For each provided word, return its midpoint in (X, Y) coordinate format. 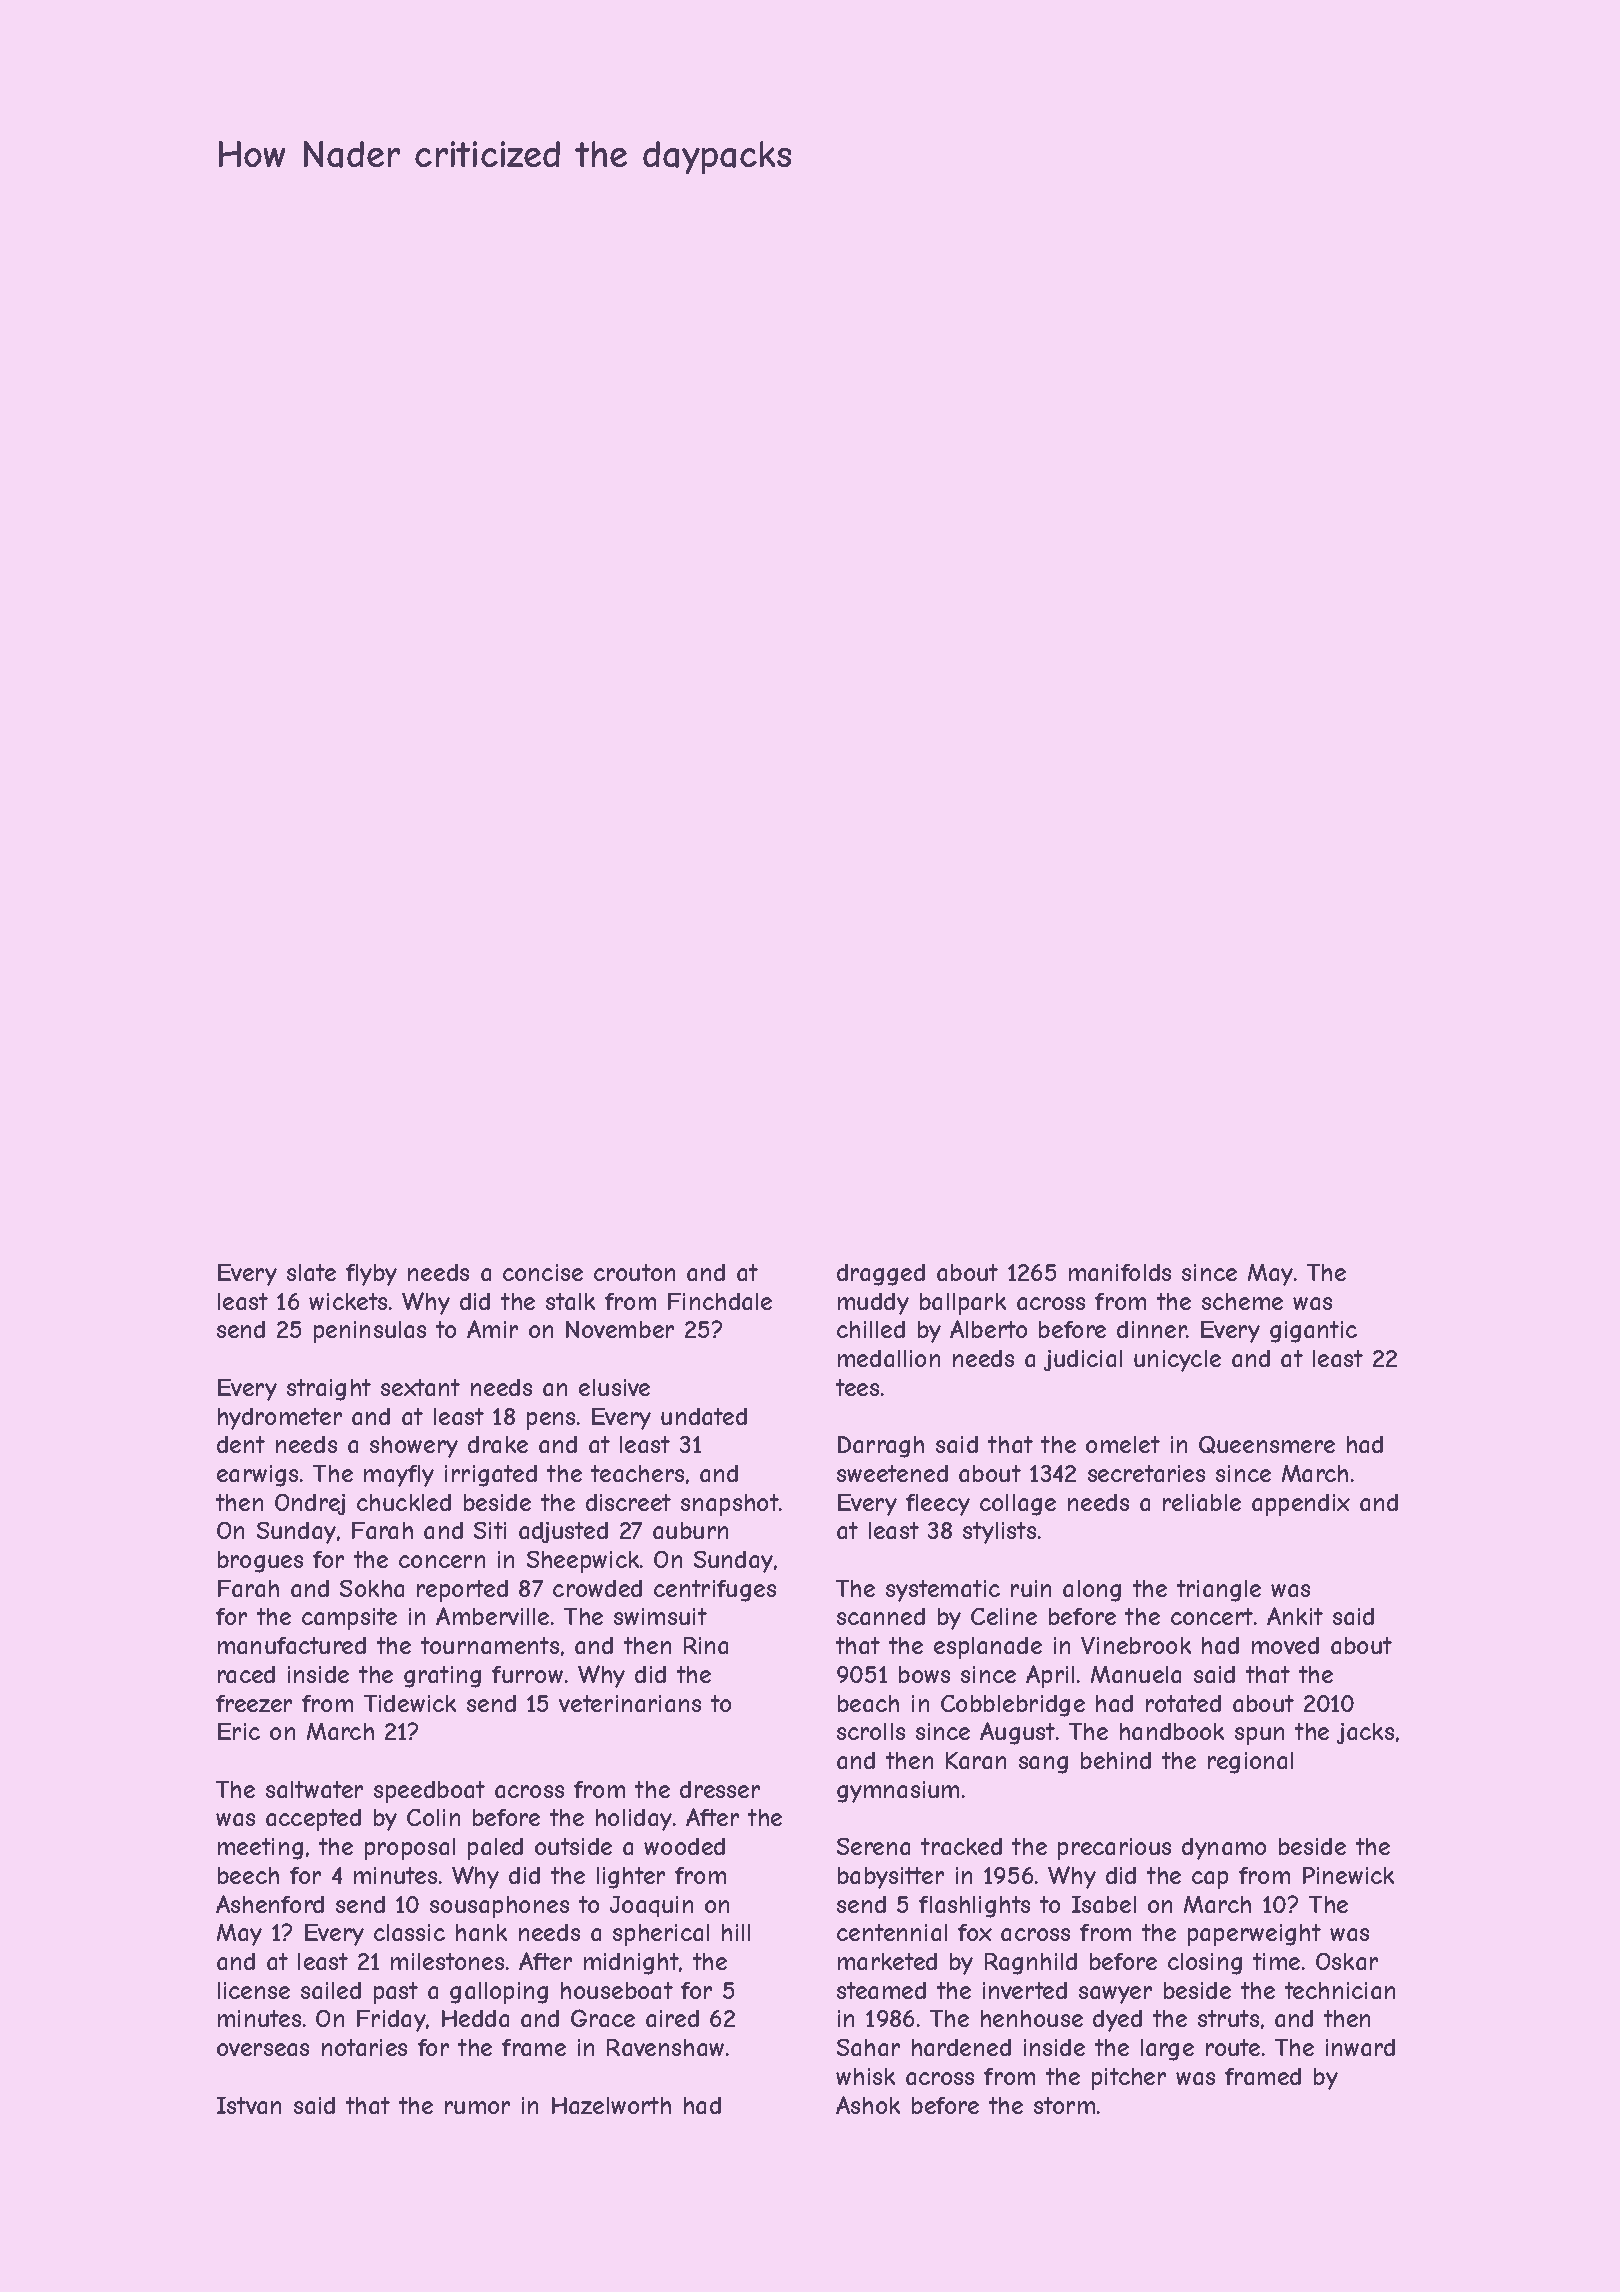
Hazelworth (611, 2105)
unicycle (1177, 1361)
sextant (420, 1387)
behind (1116, 1760)
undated (704, 1416)
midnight (631, 1964)
